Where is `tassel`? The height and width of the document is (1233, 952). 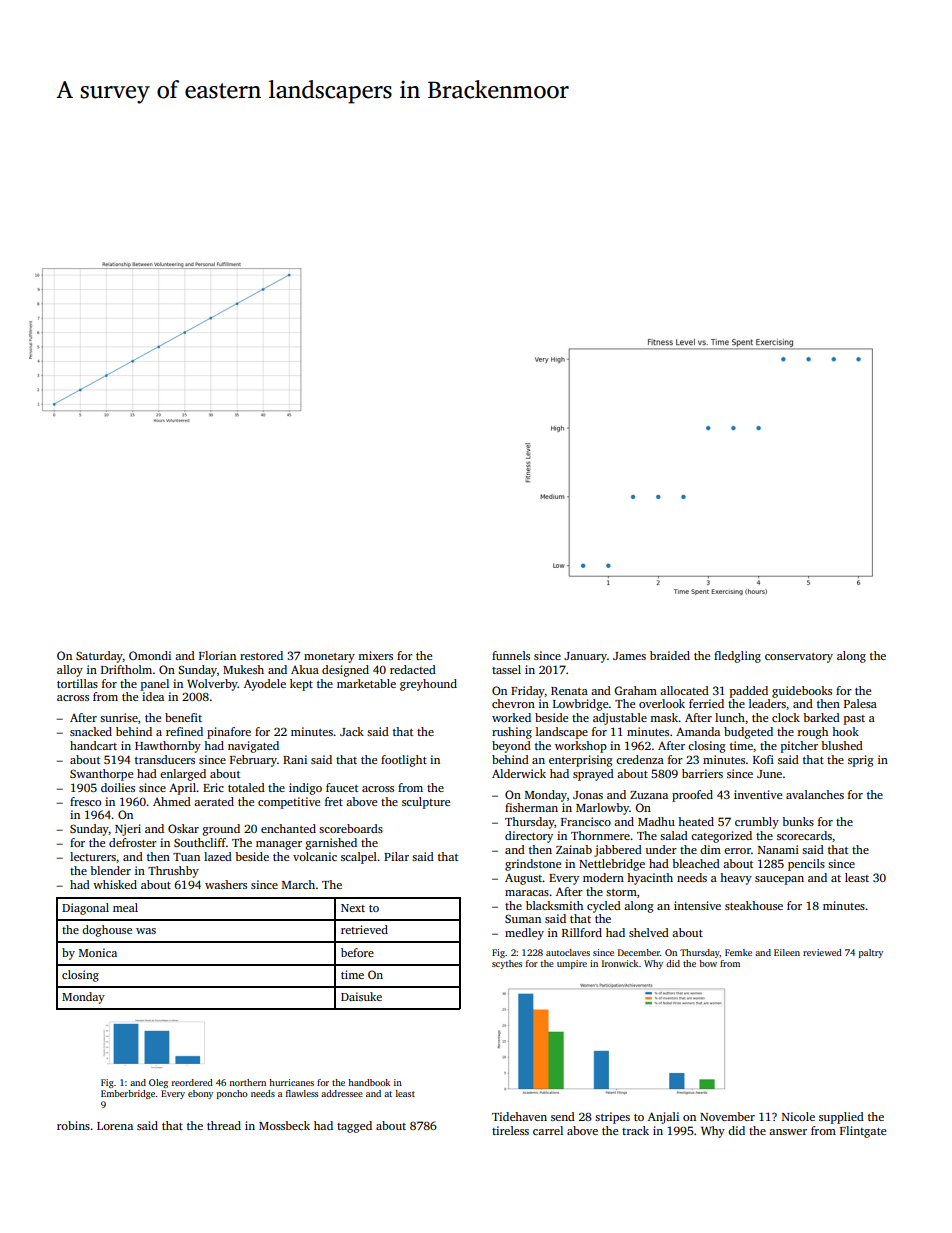 tassel is located at coordinates (506, 669).
